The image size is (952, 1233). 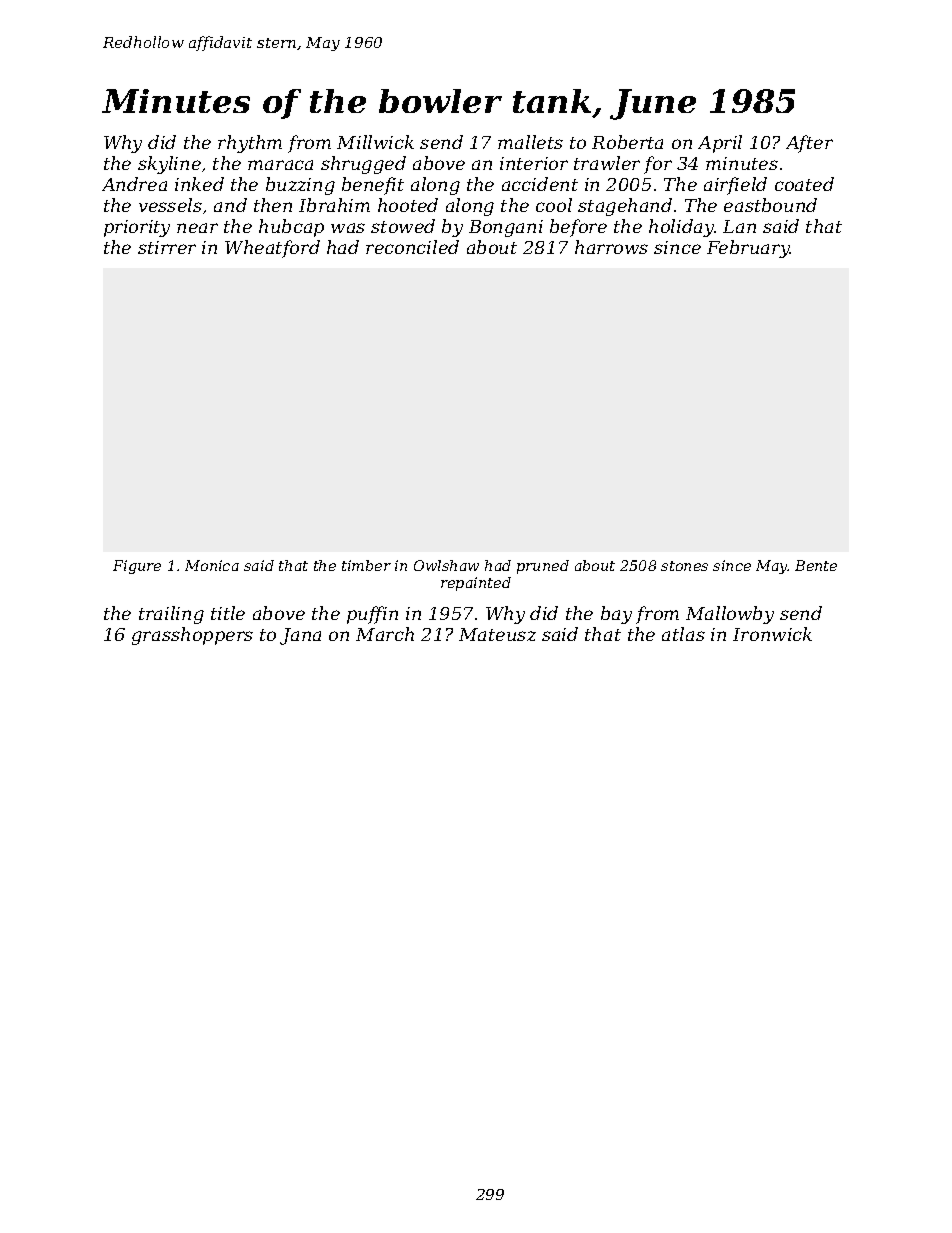 What do you see at coordinates (167, 247) in the screenshot?
I see `stirrer` at bounding box center [167, 247].
